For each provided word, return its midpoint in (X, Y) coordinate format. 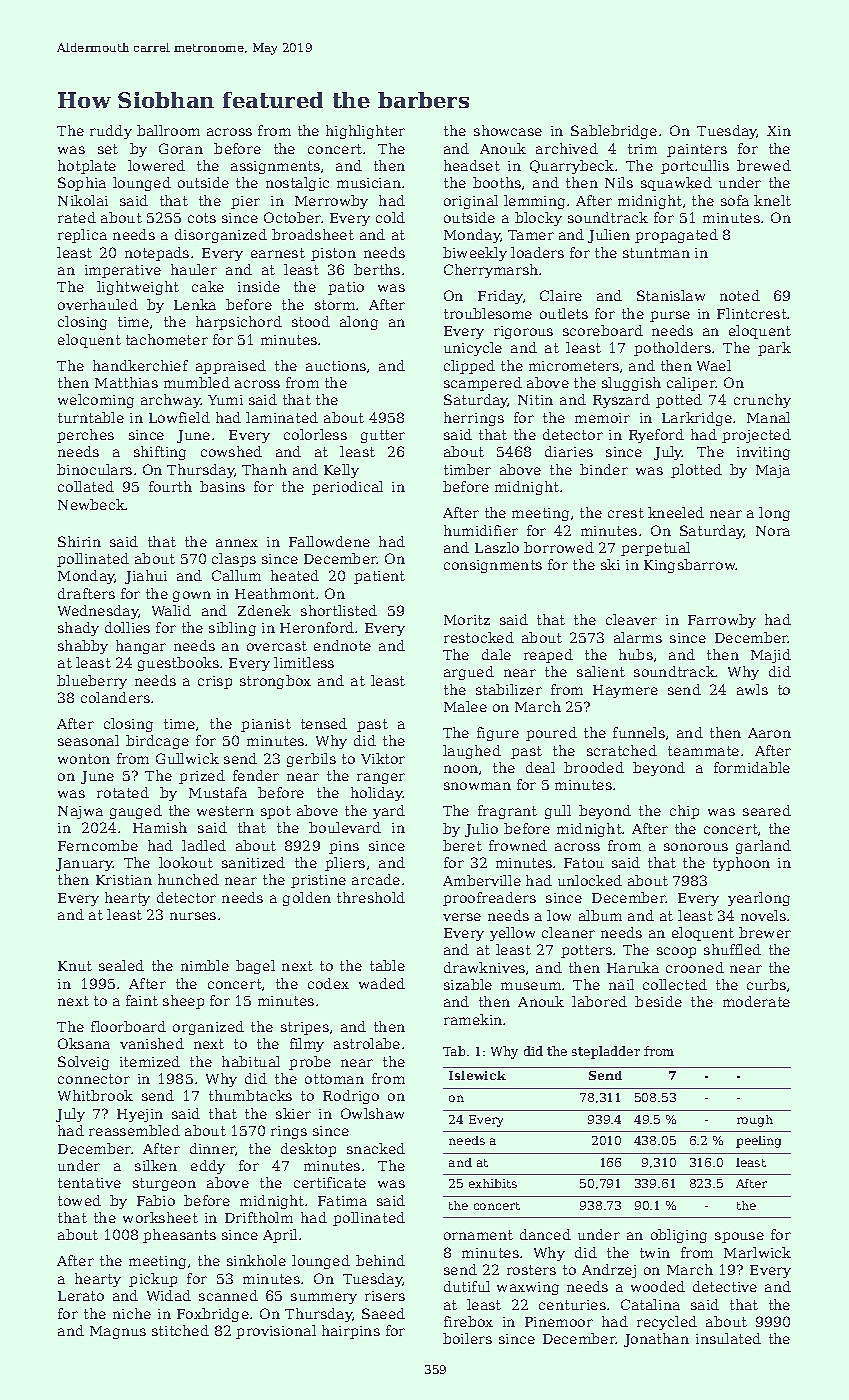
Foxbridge (213, 1315)
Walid (171, 610)
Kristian (124, 880)
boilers (467, 1338)
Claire (561, 295)
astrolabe (367, 1043)
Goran (181, 148)
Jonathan (656, 1340)
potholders (672, 349)
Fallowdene (329, 541)
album (600, 915)
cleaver (631, 619)
